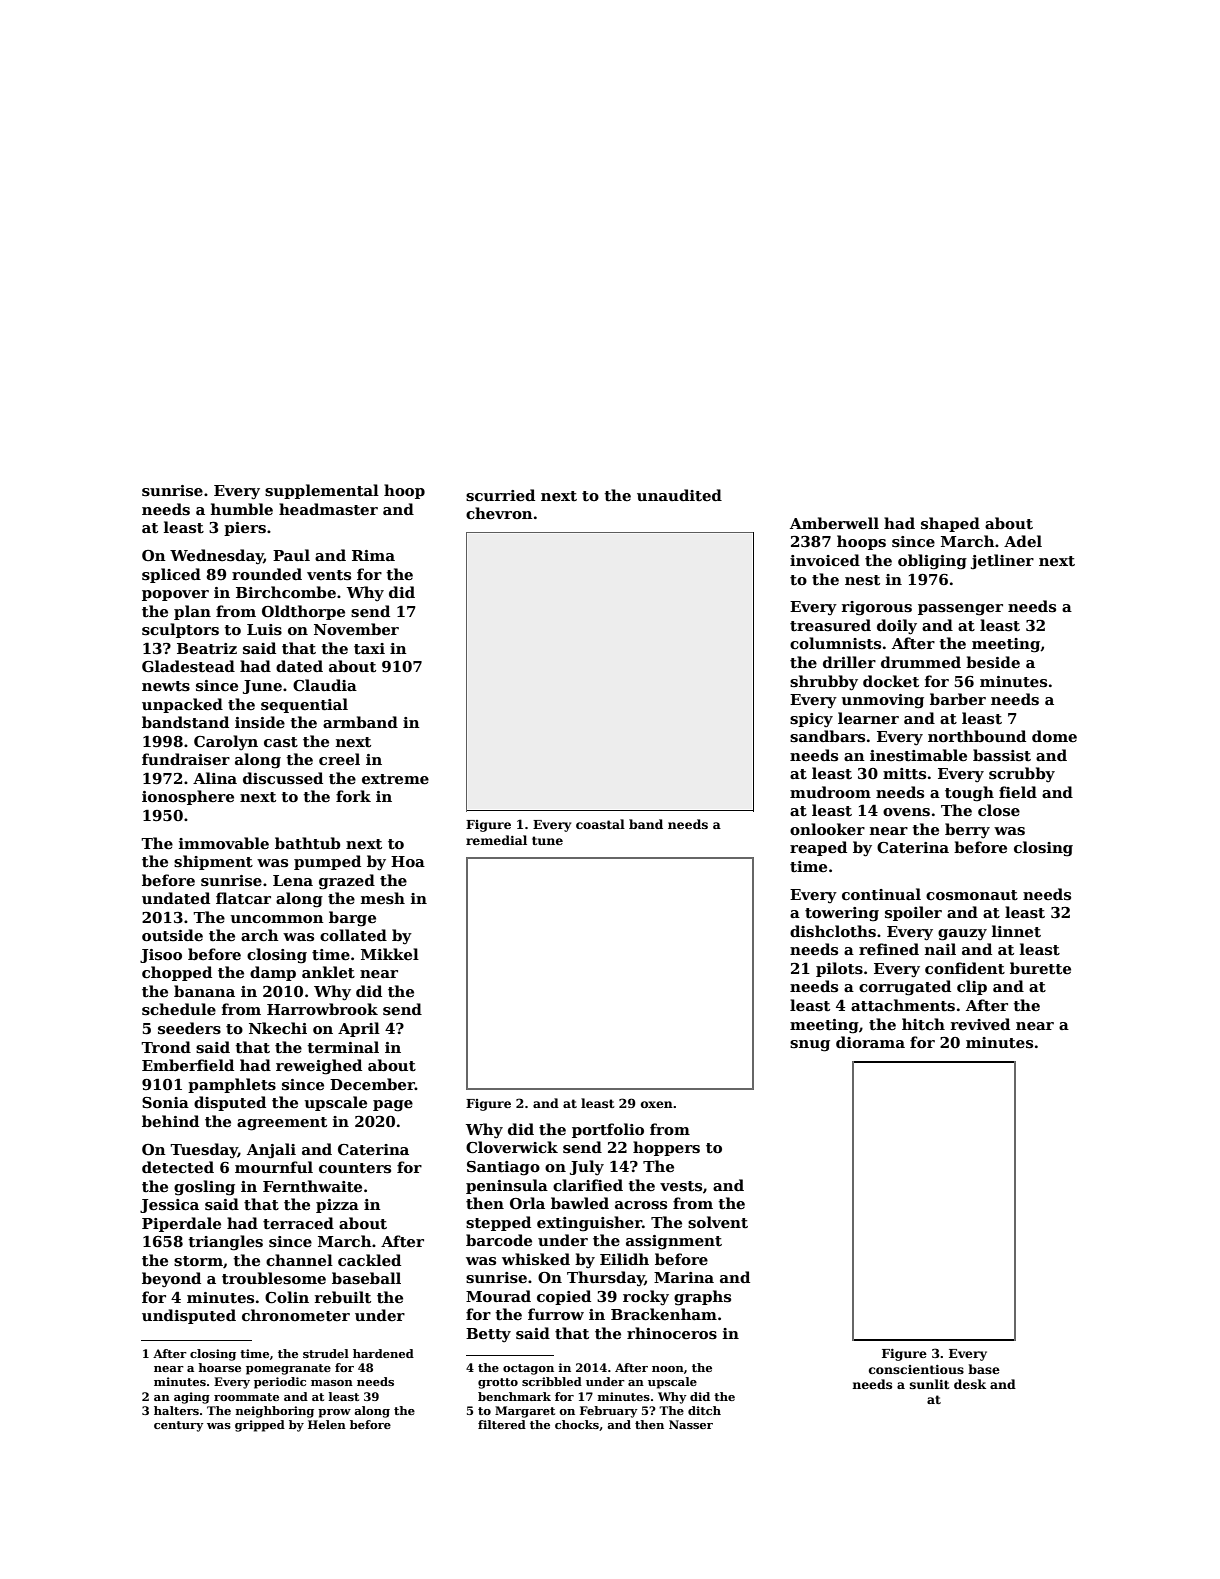 This image has height=1579, width=1220. I want to click on Amberwell, so click(834, 523).
